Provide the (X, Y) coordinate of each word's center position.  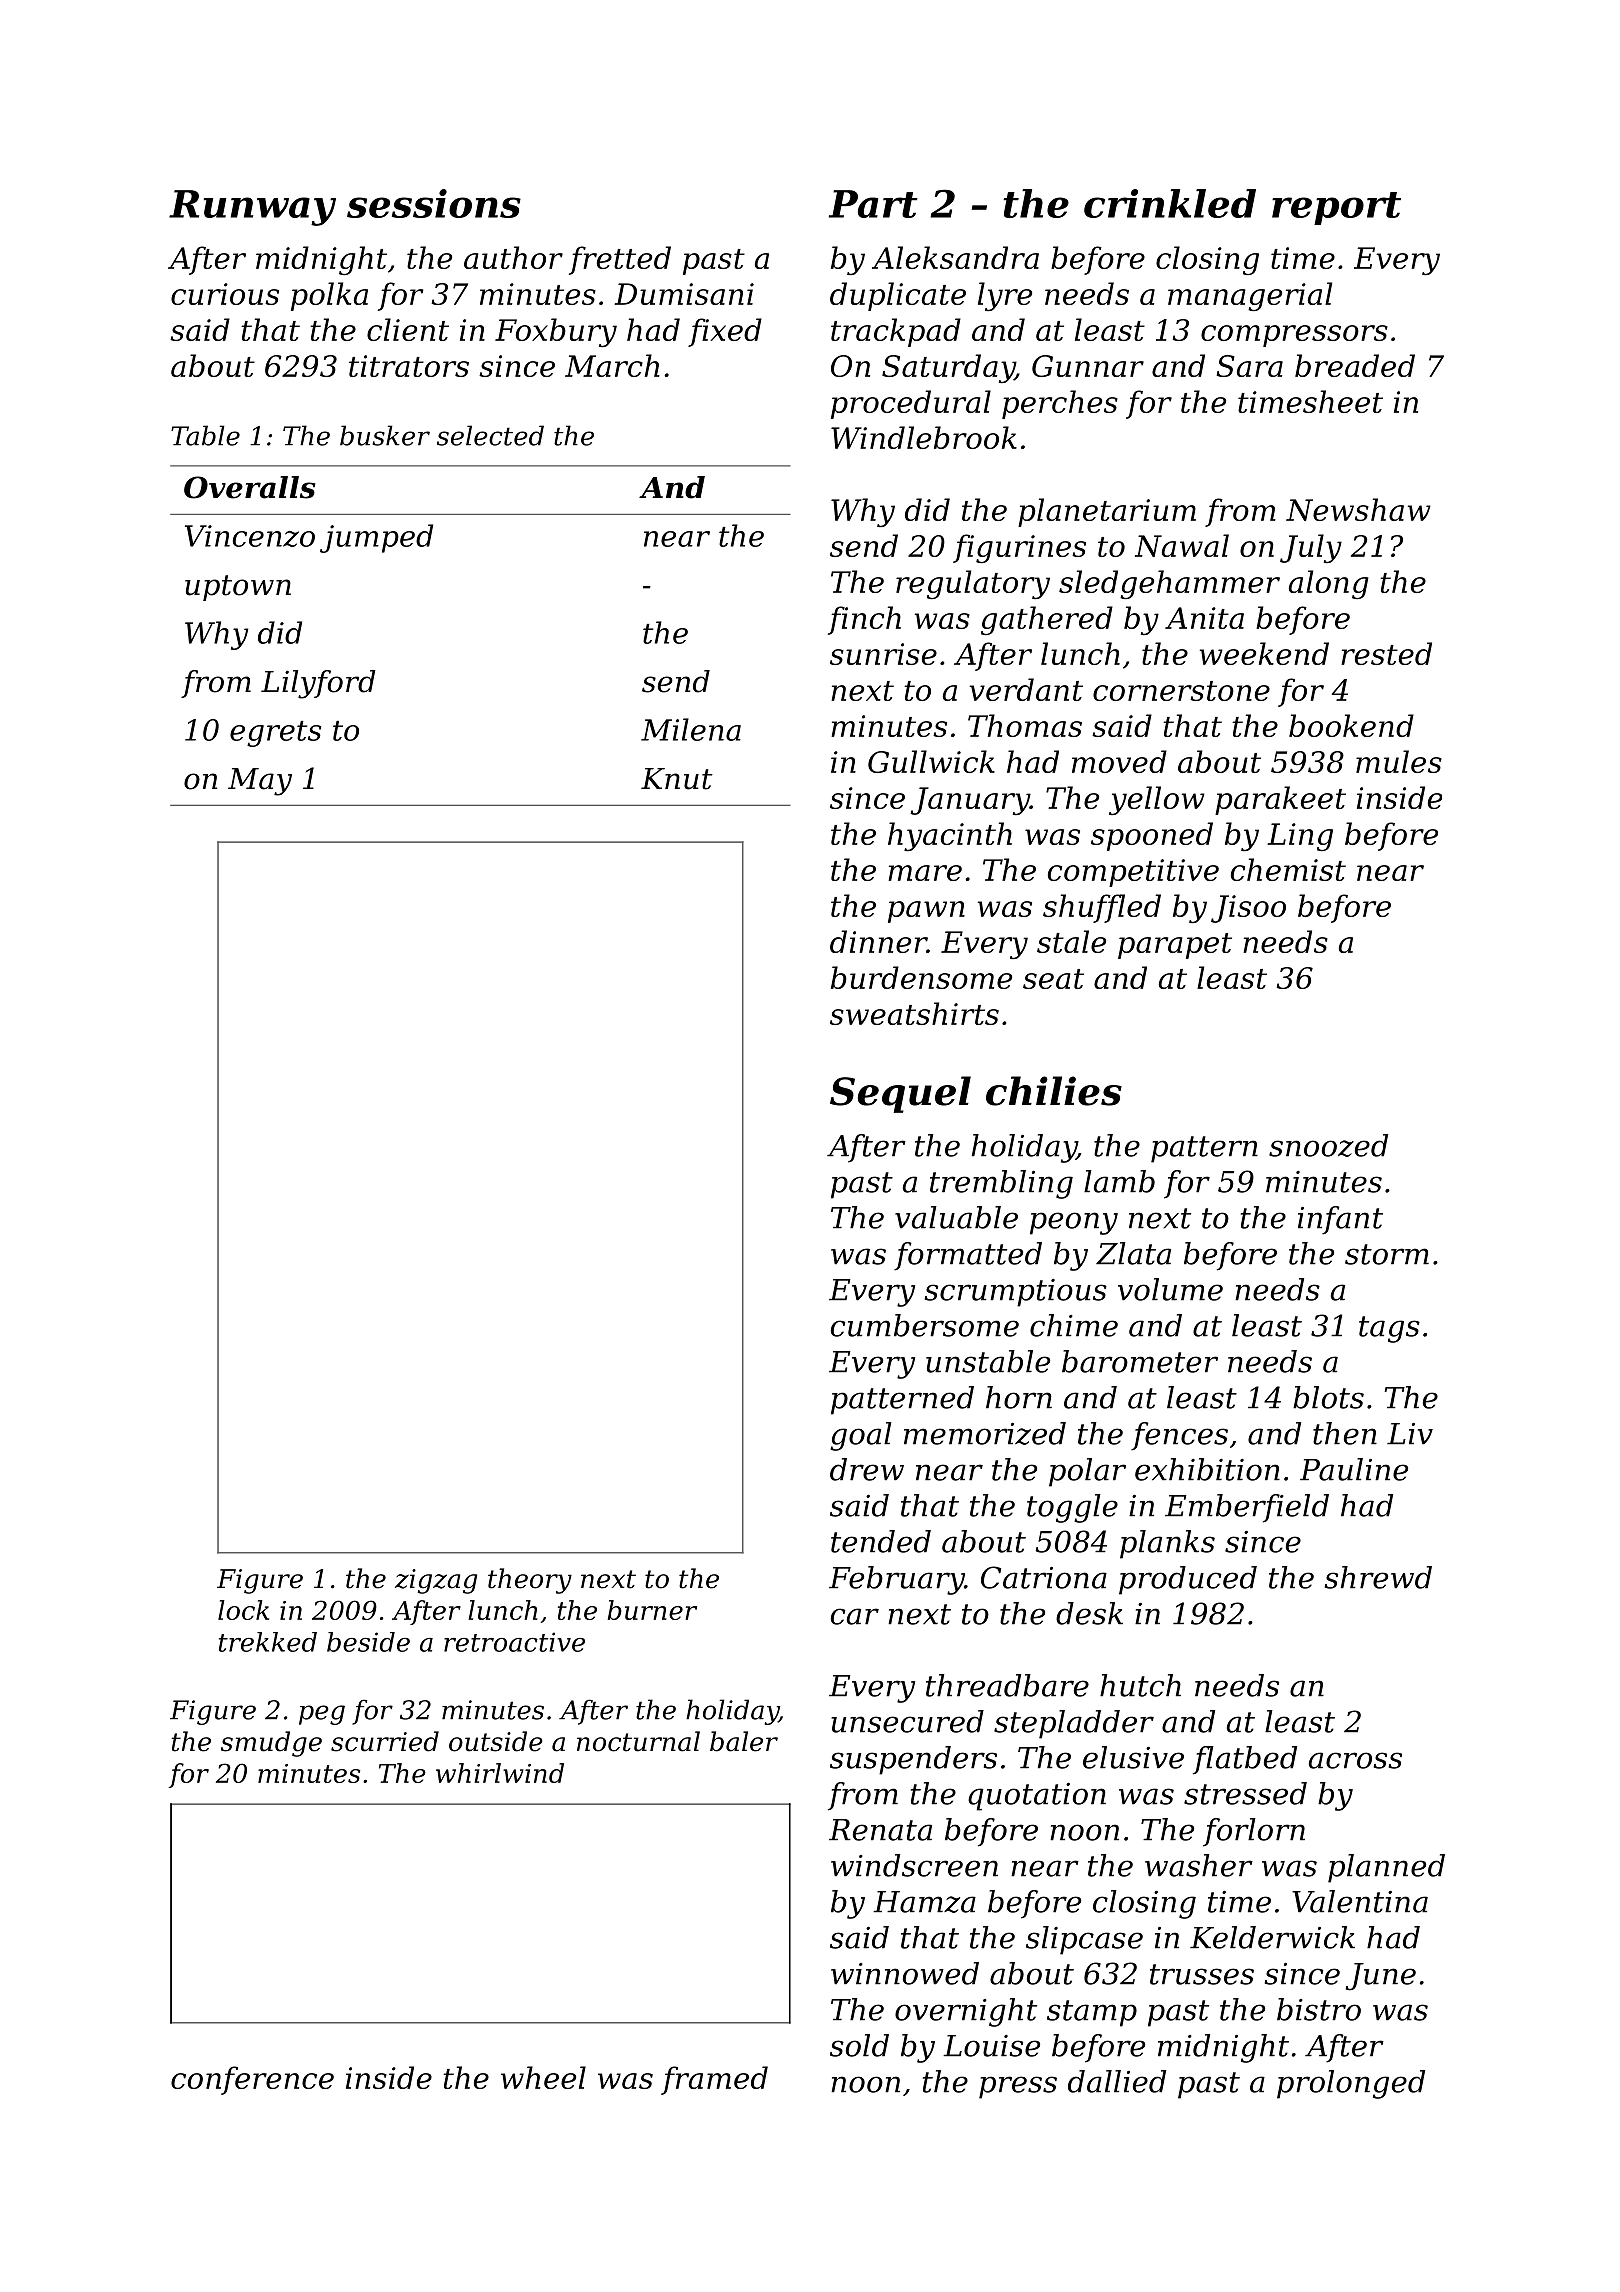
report (1336, 208)
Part (873, 204)
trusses (1202, 1974)
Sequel (900, 1094)
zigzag (436, 1581)
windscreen (914, 1865)
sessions (434, 203)
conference (252, 2080)
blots (1328, 1397)
